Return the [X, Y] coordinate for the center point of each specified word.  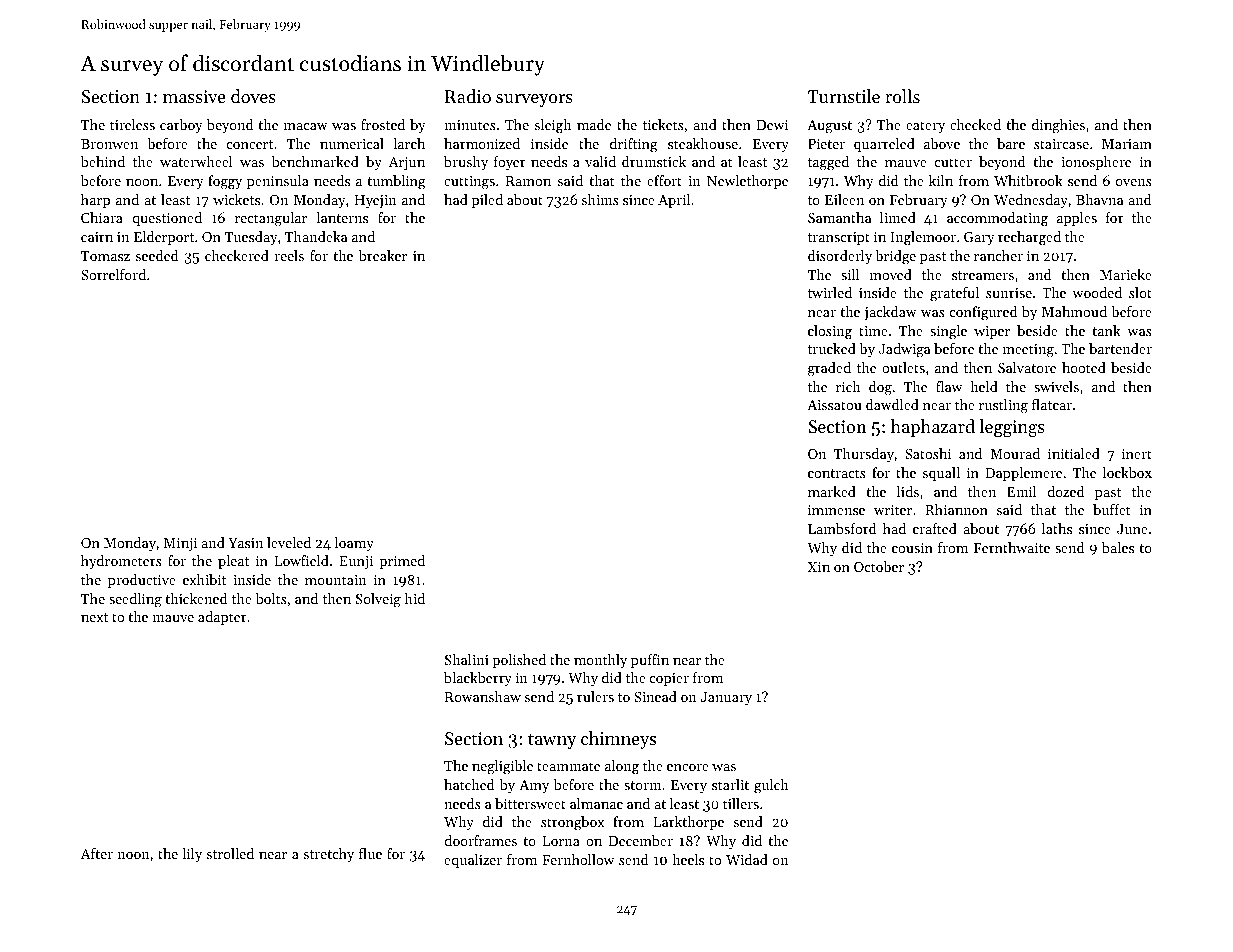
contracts [837, 473]
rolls [902, 96]
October [879, 566]
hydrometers [121, 562]
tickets [663, 124]
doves [253, 96]
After [97, 853]
